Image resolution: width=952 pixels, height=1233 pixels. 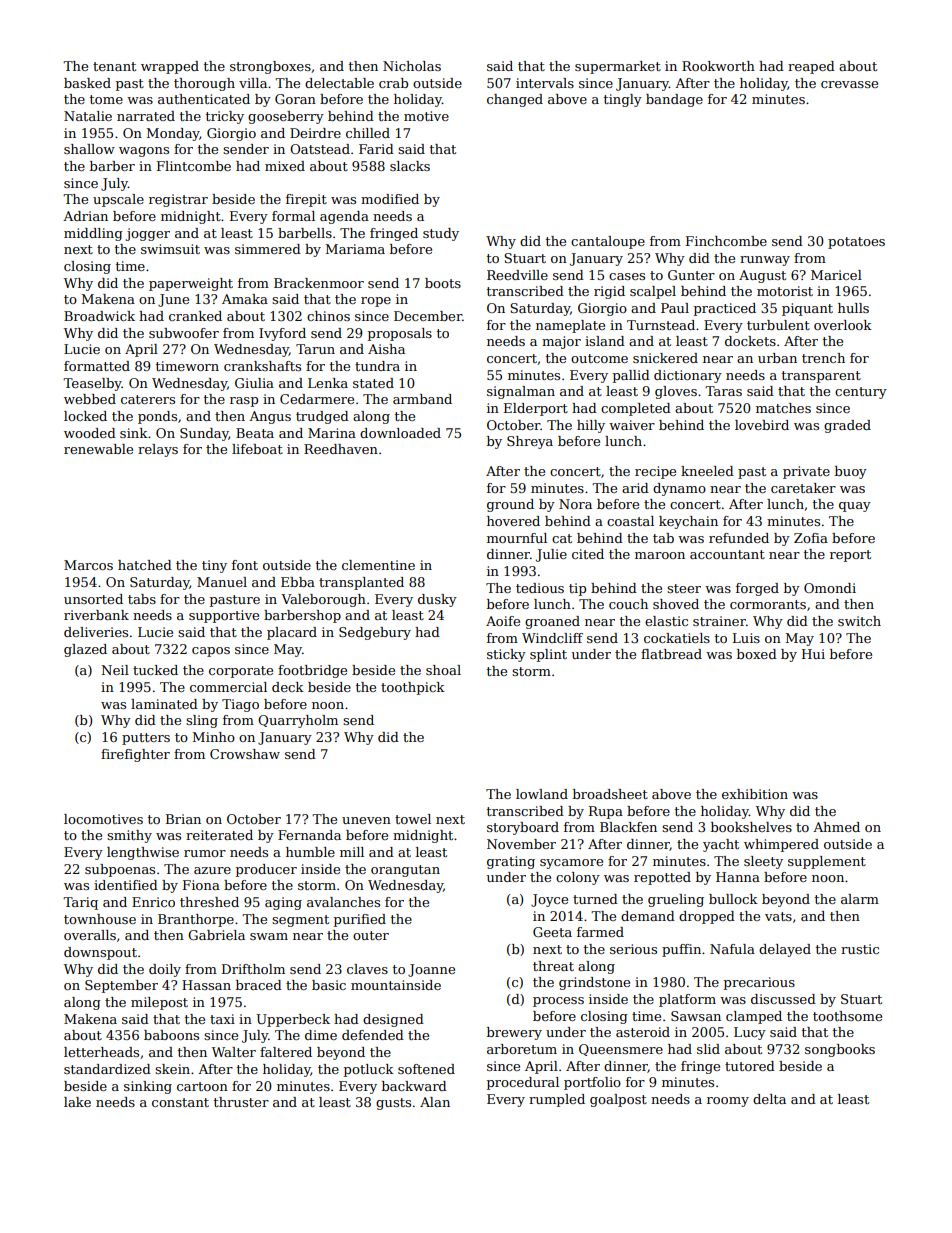 What do you see at coordinates (755, 794) in the document?
I see `exhibition` at bounding box center [755, 794].
